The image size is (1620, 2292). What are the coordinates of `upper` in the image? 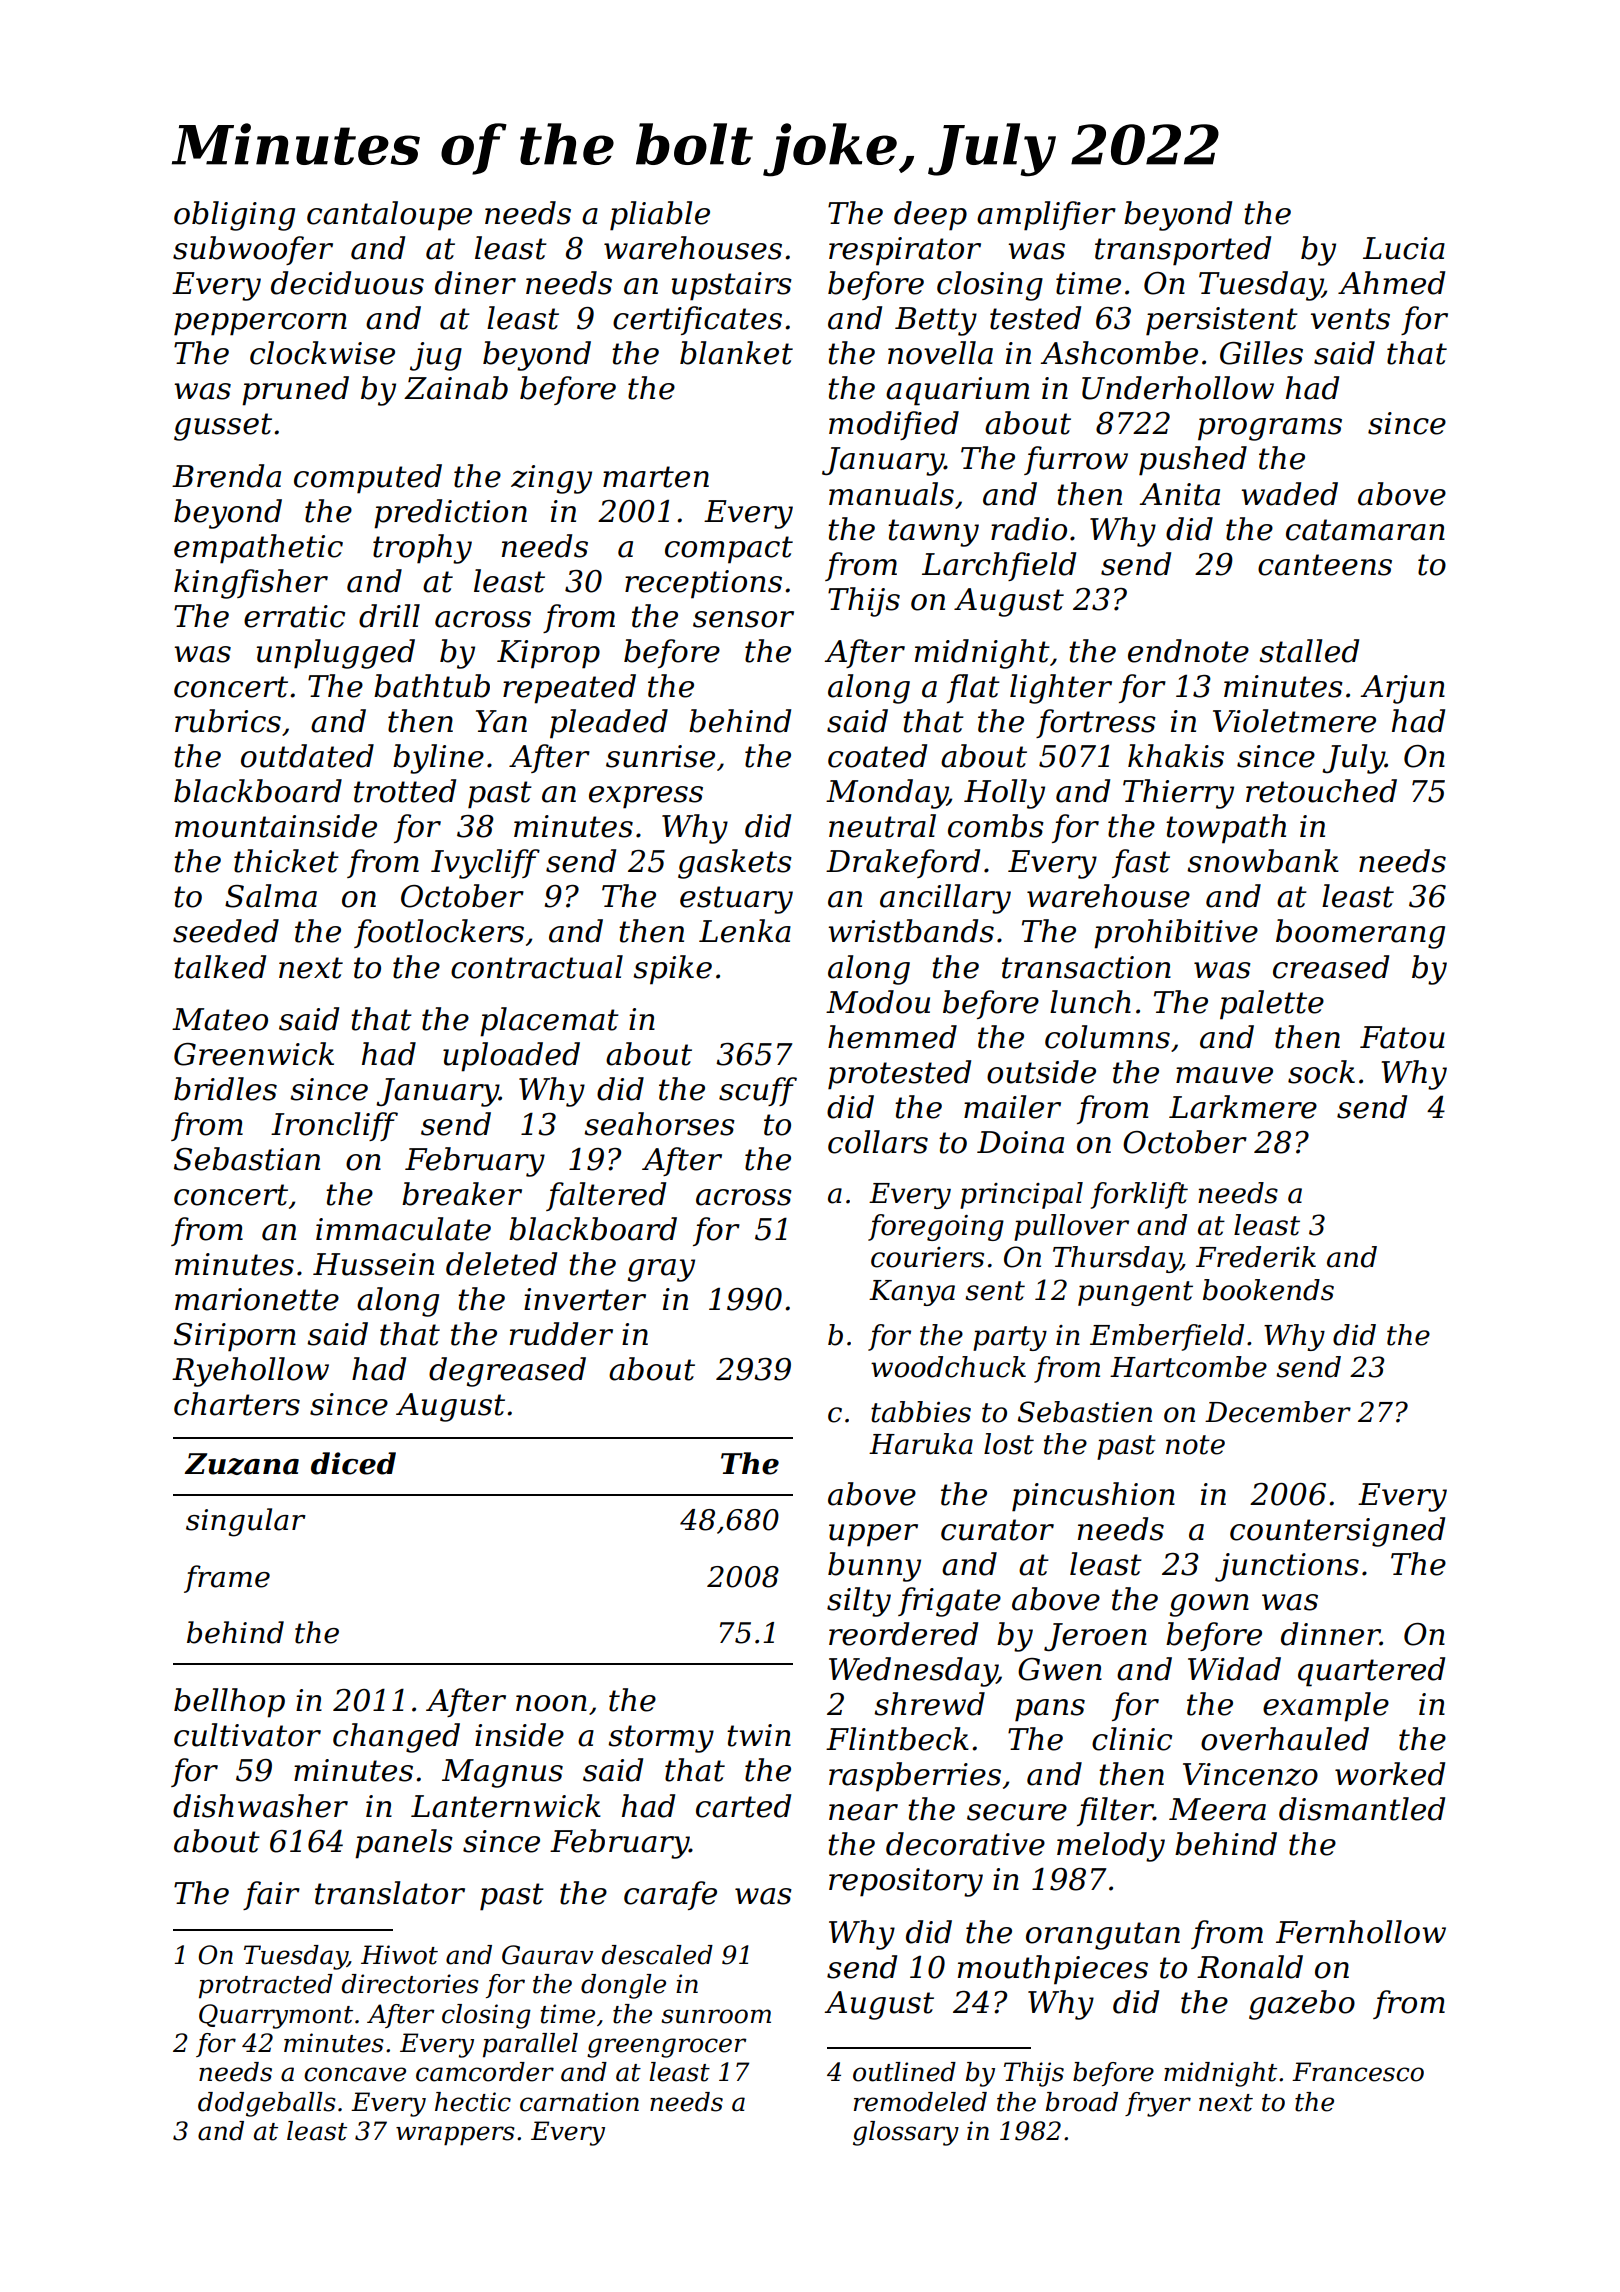 It's located at (873, 1535).
